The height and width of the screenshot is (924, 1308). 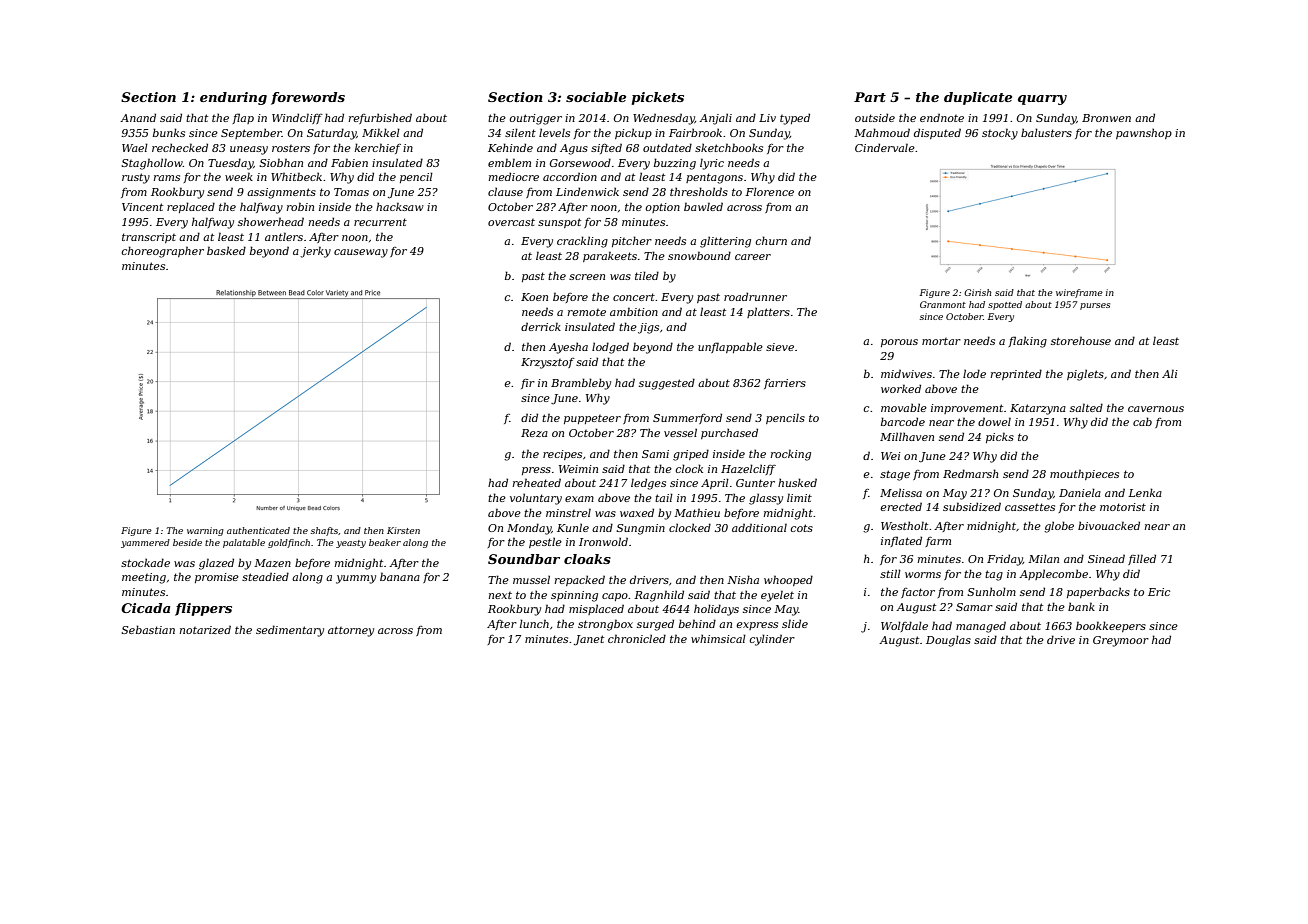 What do you see at coordinates (769, 191) in the screenshot?
I see `Florence` at bounding box center [769, 191].
